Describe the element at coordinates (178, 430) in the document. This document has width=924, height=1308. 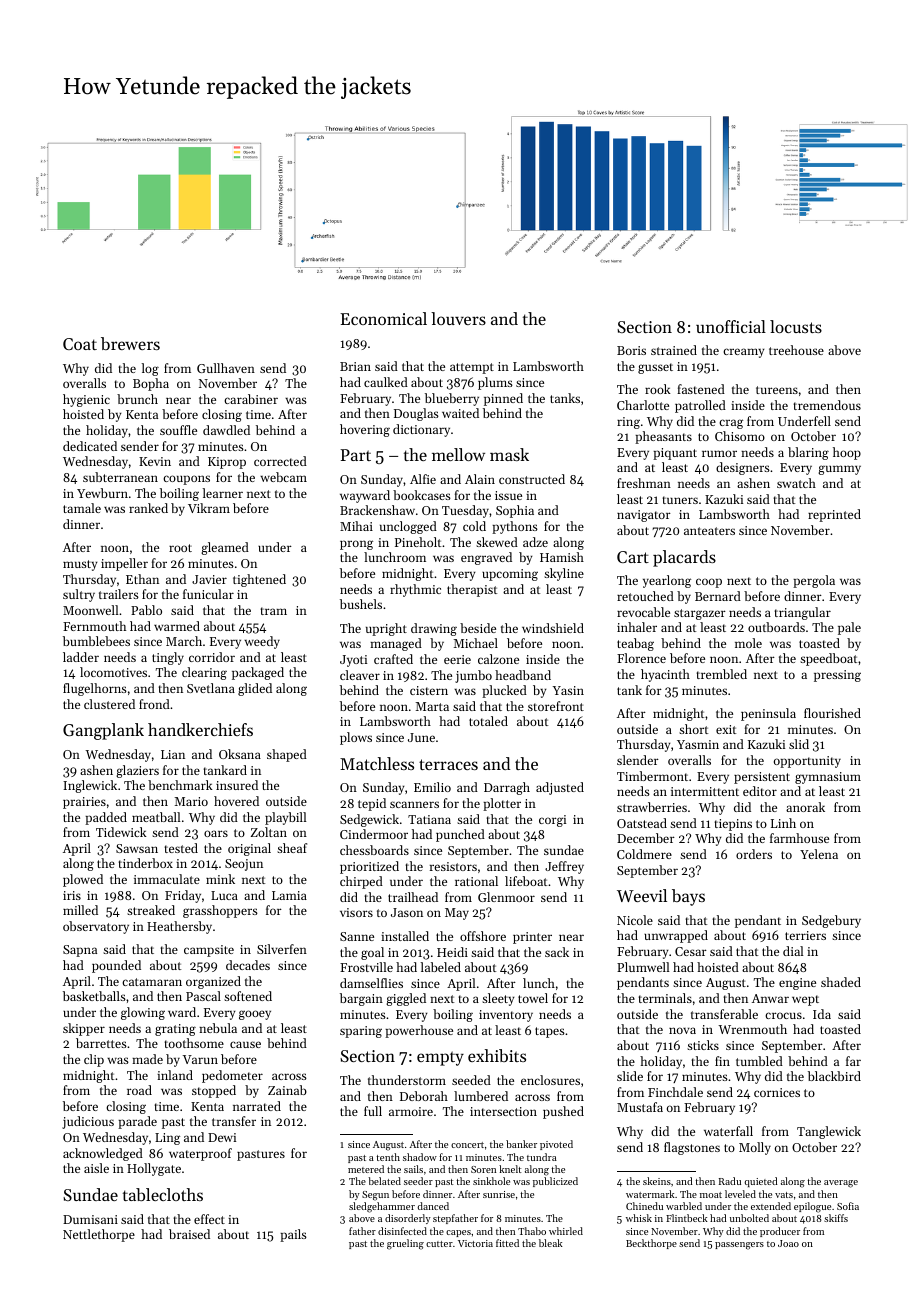
I see `souffle` at that location.
